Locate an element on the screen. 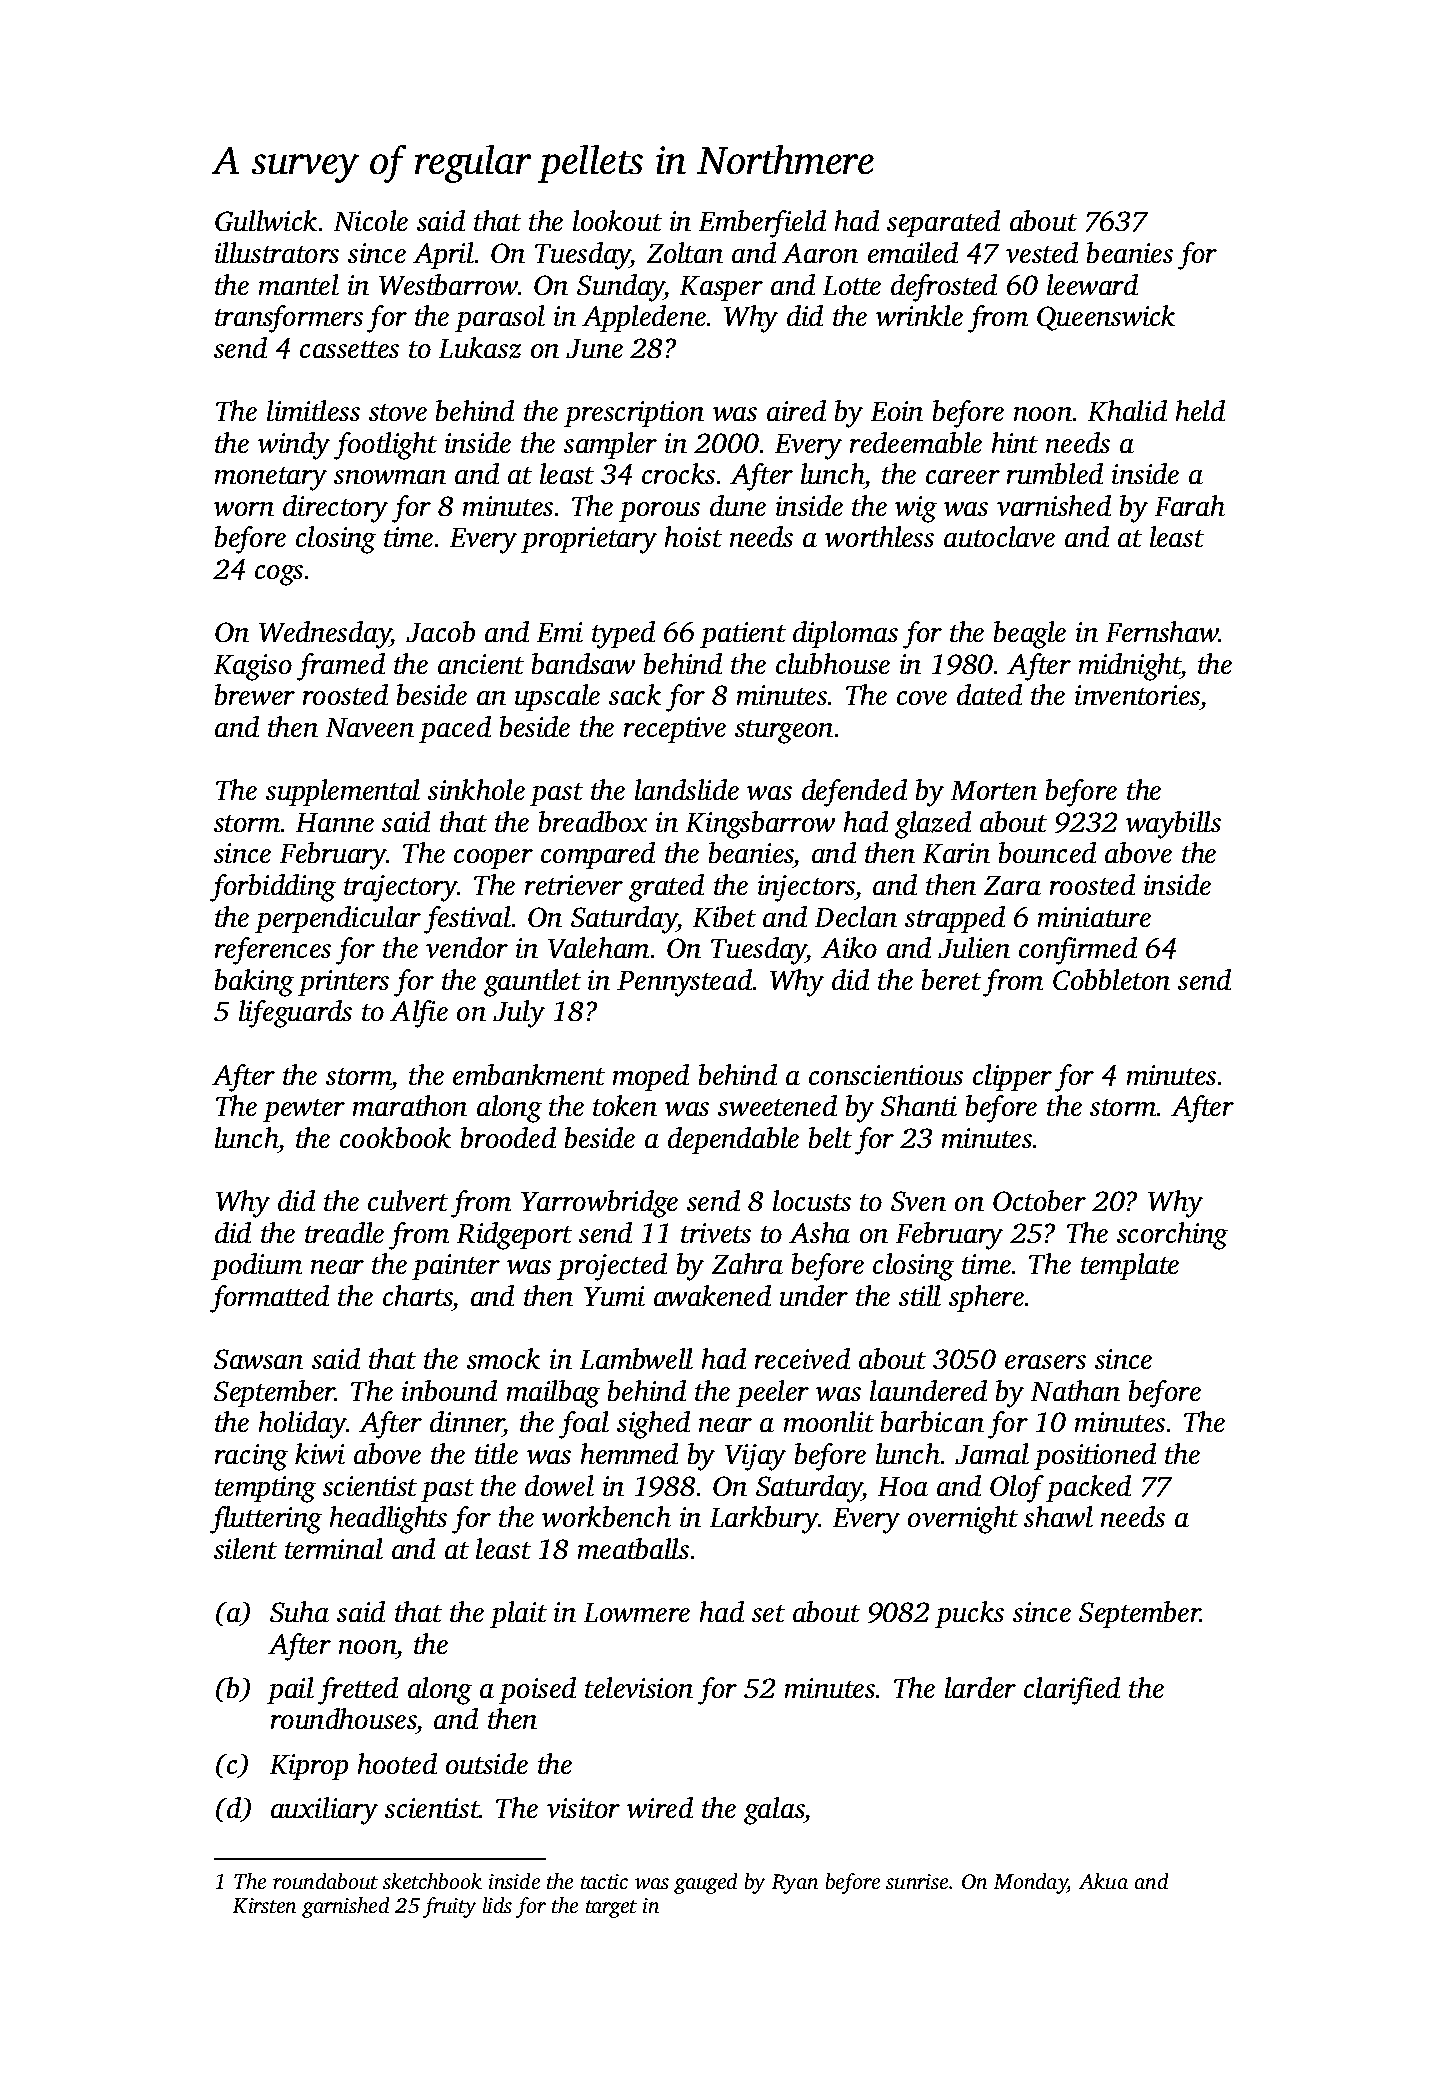 The height and width of the screenshot is (2100, 1450). headlights is located at coordinates (388, 1520).
